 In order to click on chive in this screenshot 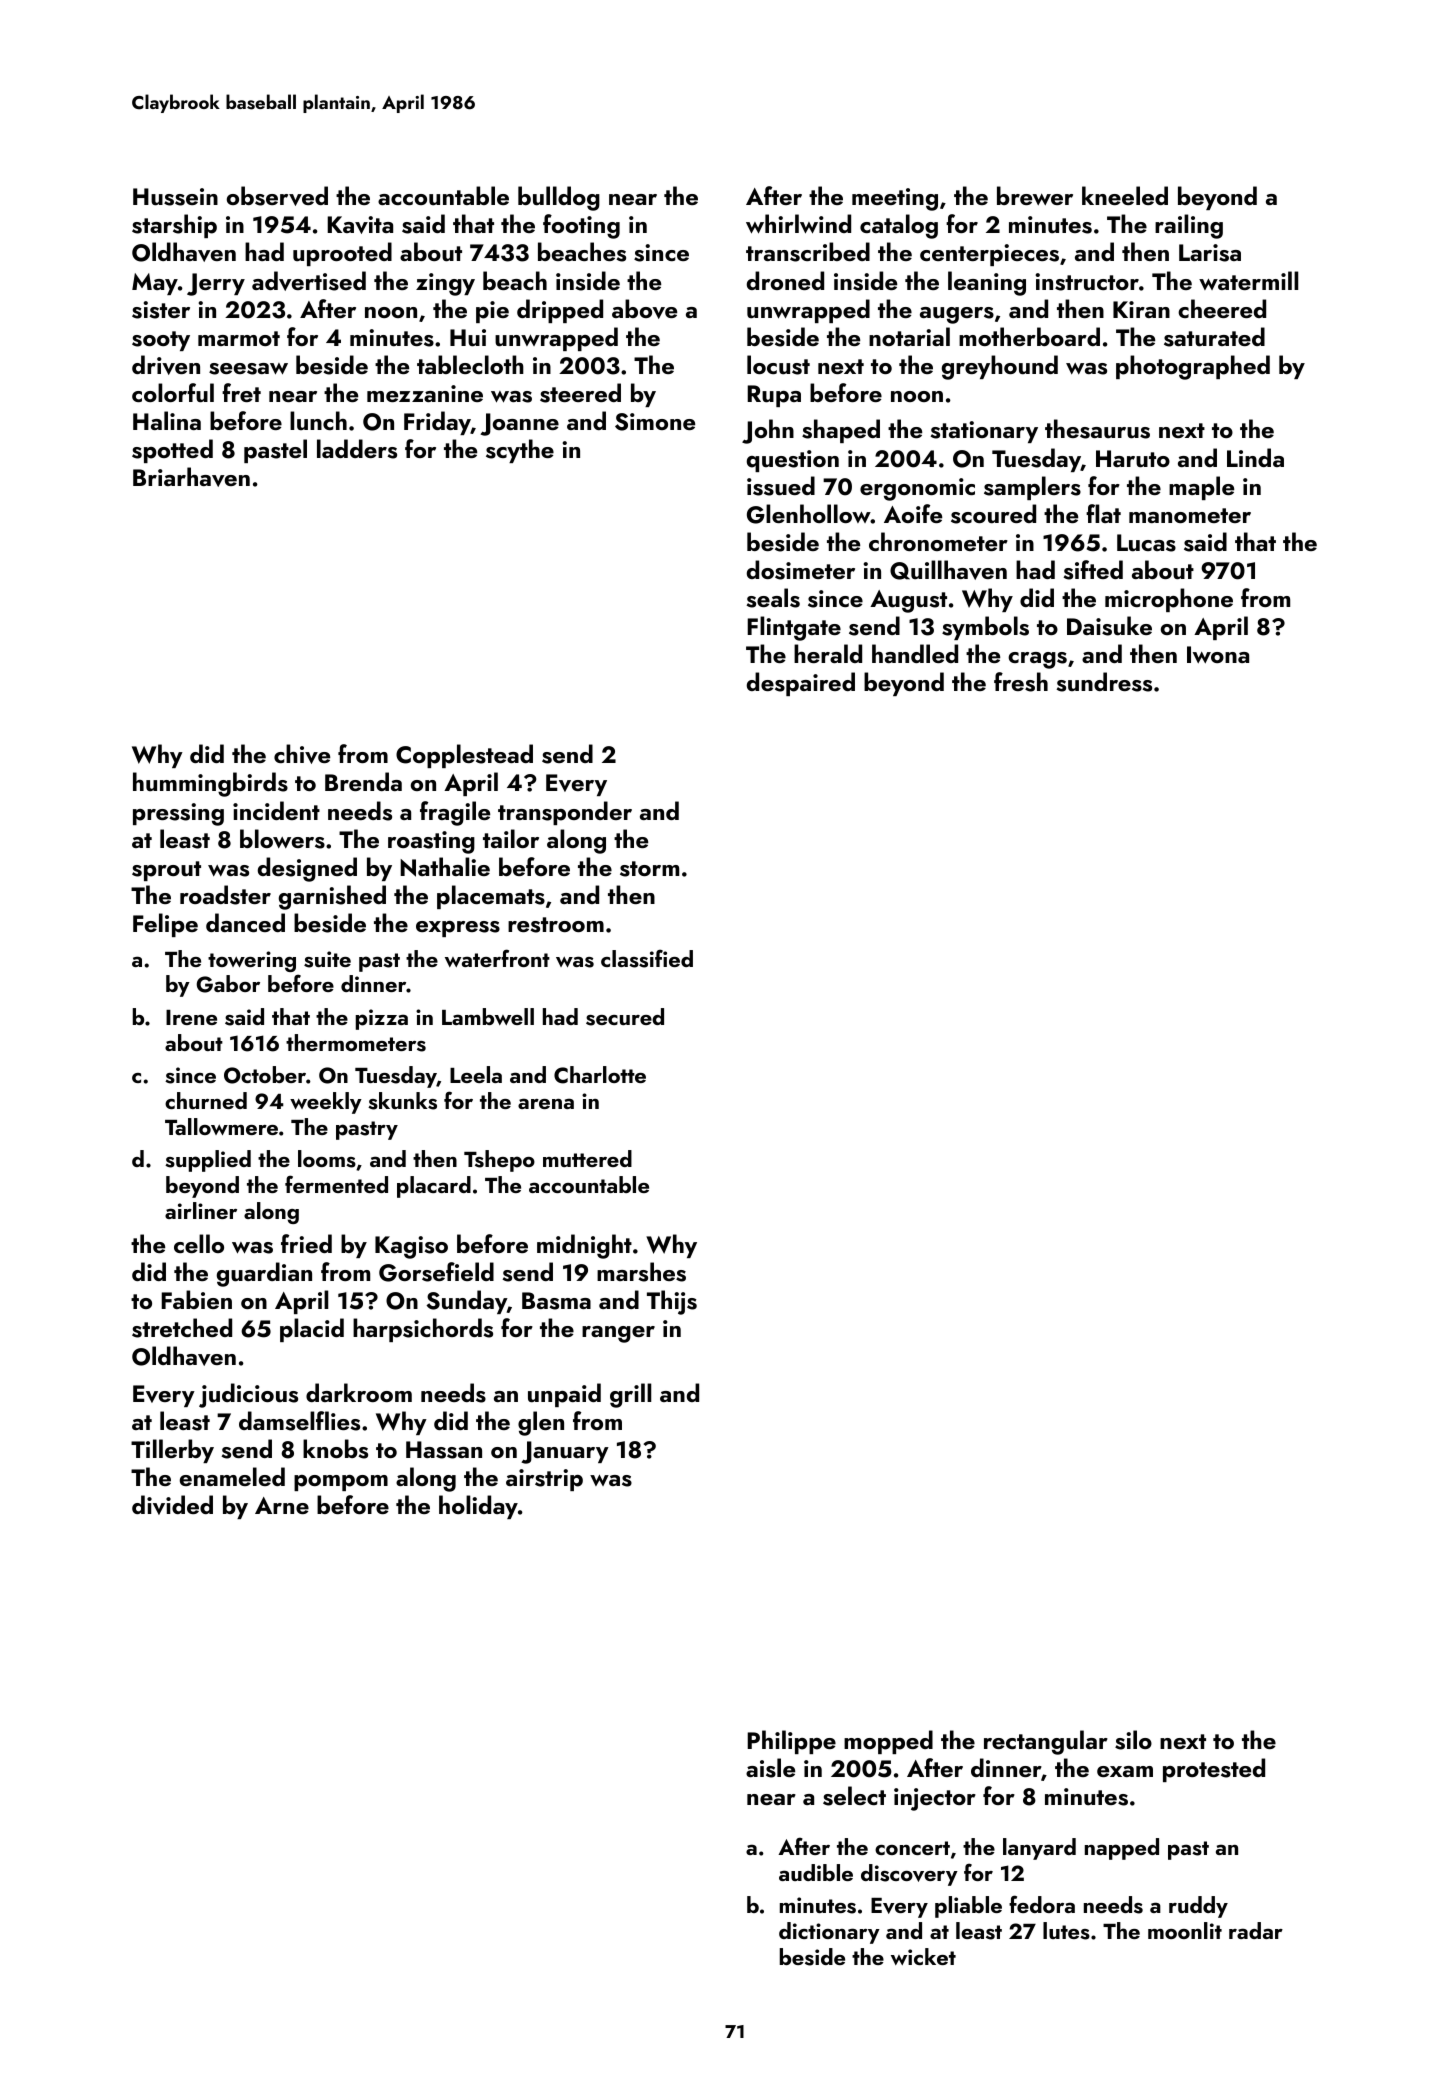, I will do `click(302, 754)`.
